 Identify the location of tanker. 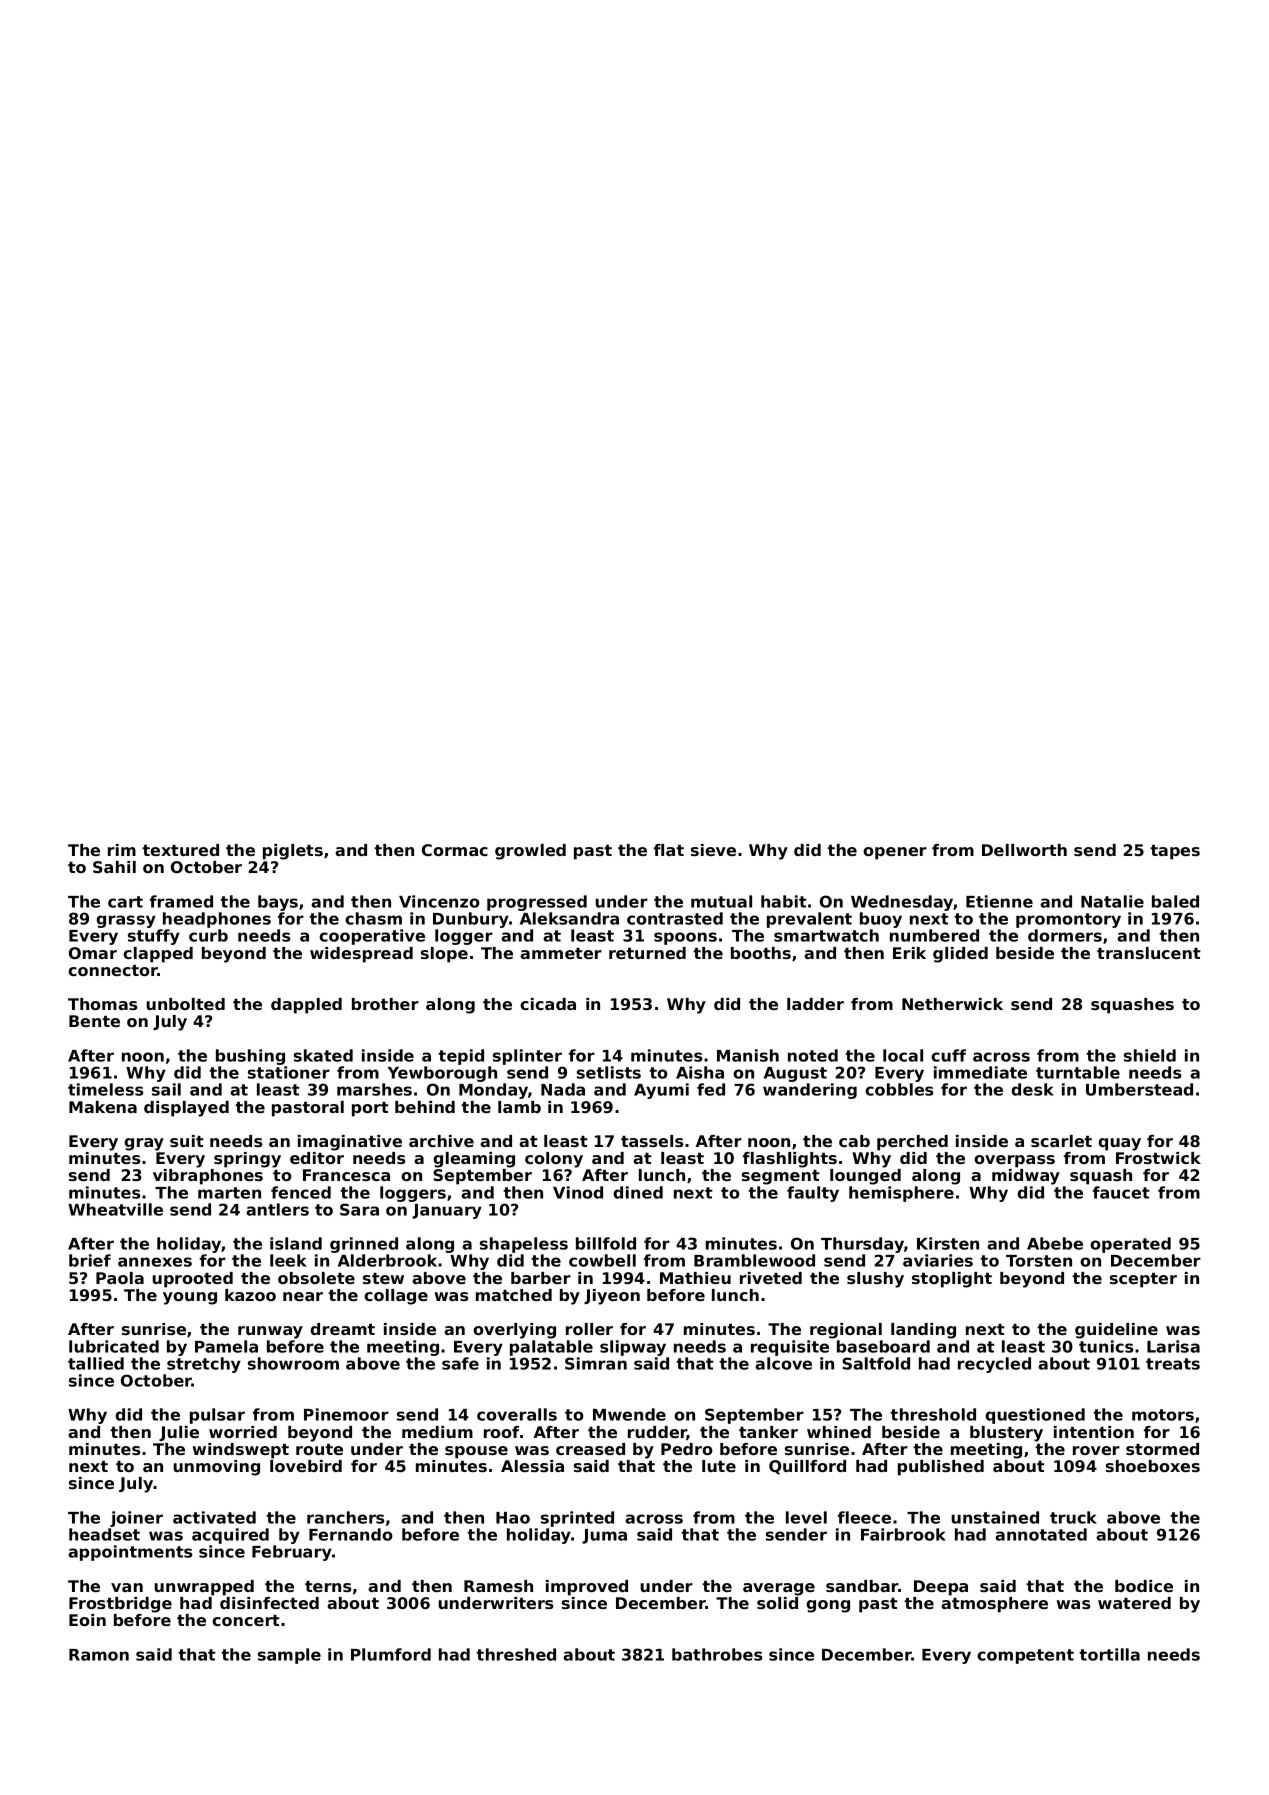
(768, 1432).
